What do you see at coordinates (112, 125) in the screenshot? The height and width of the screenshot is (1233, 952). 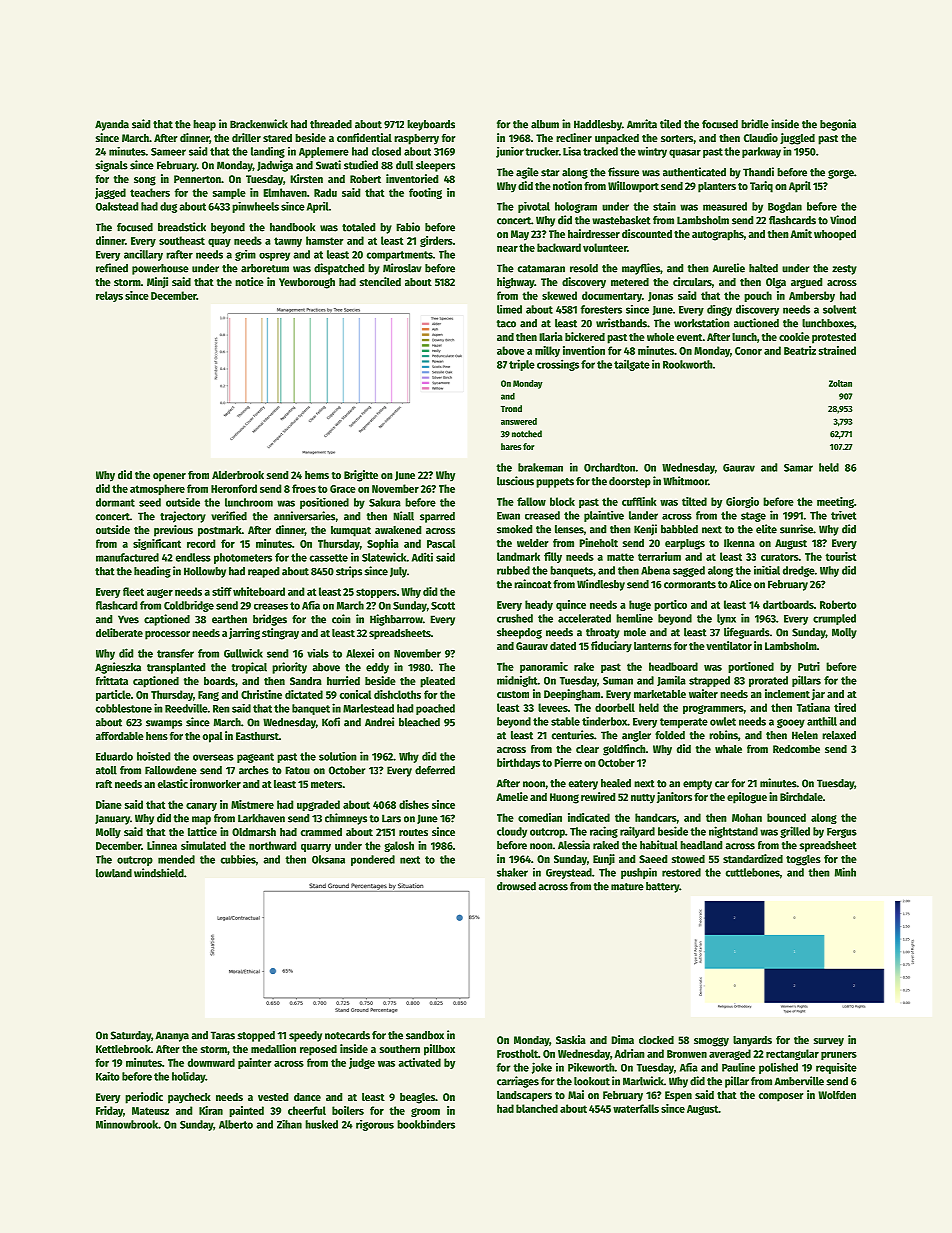 I see `Ayanda` at bounding box center [112, 125].
